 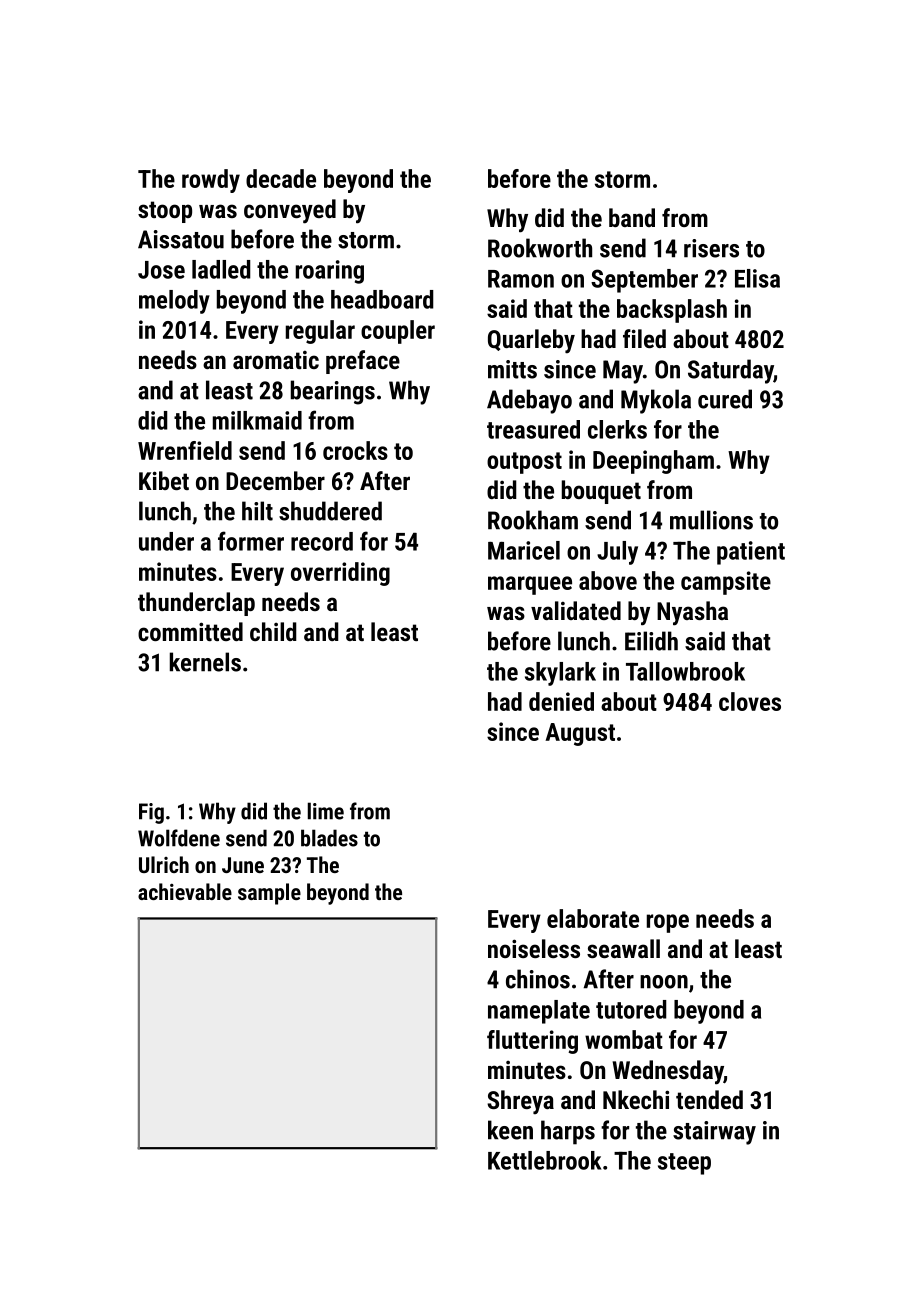 What do you see at coordinates (521, 279) in the page?
I see `Ramon` at bounding box center [521, 279].
